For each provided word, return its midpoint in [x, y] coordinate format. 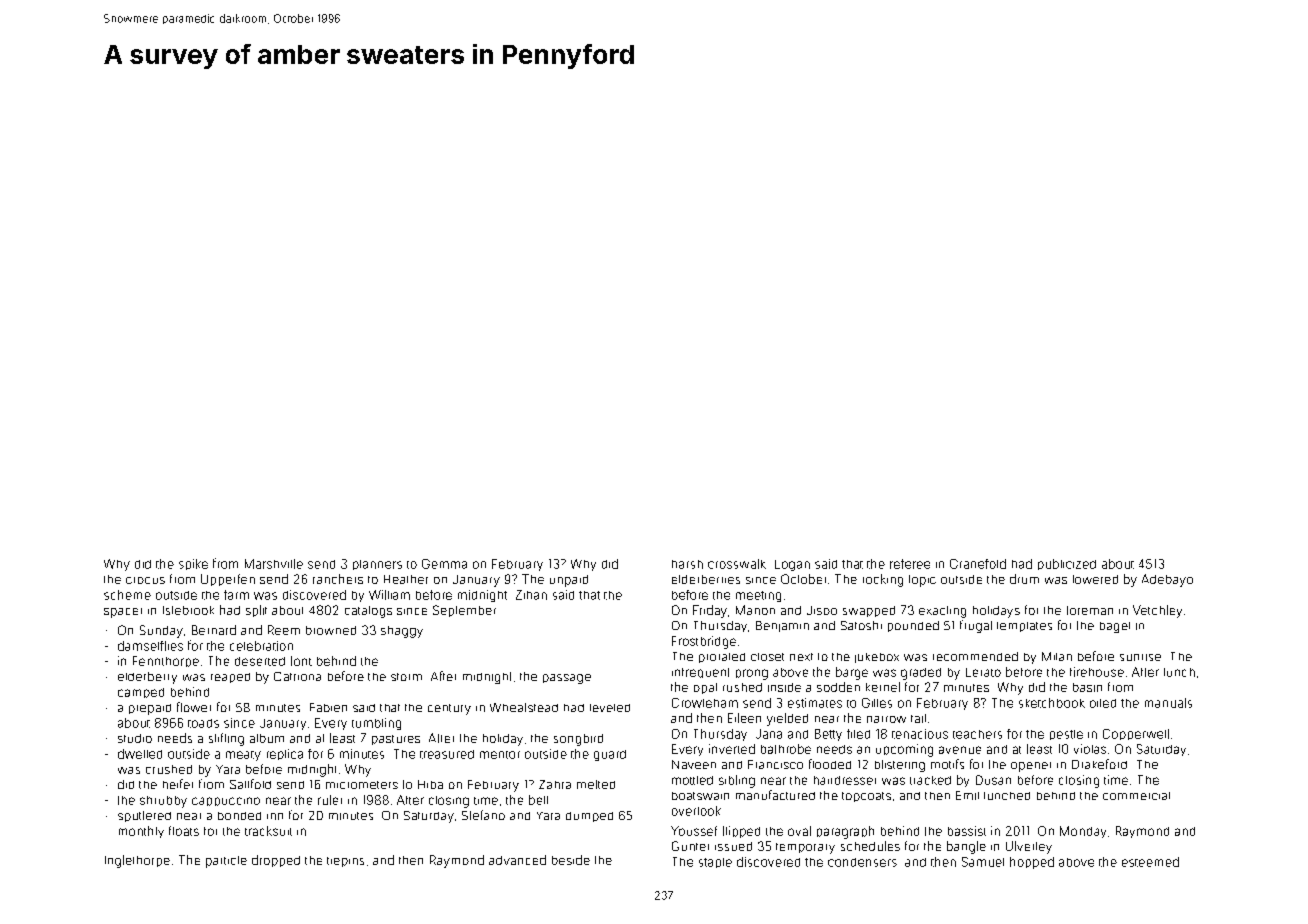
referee [910, 564]
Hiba [430, 784]
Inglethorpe [137, 861]
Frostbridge [704, 642]
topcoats [866, 797]
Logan [792, 565]
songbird [578, 740]
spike [193, 564]
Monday [1083, 832]
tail [918, 718]
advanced [517, 860]
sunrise [1140, 657]
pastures [396, 740]
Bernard [214, 630]
